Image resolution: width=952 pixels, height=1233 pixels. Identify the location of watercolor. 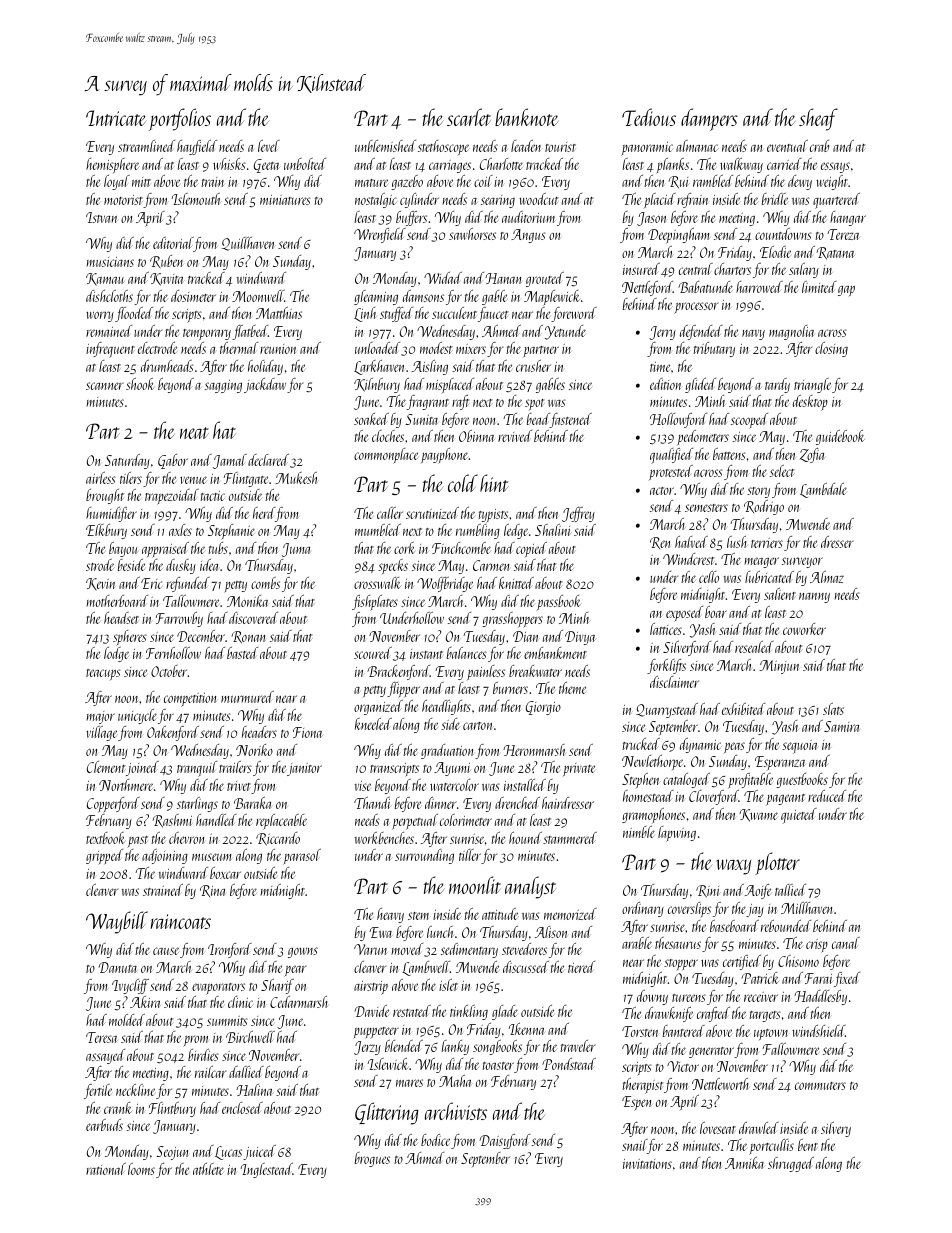
(454, 785).
